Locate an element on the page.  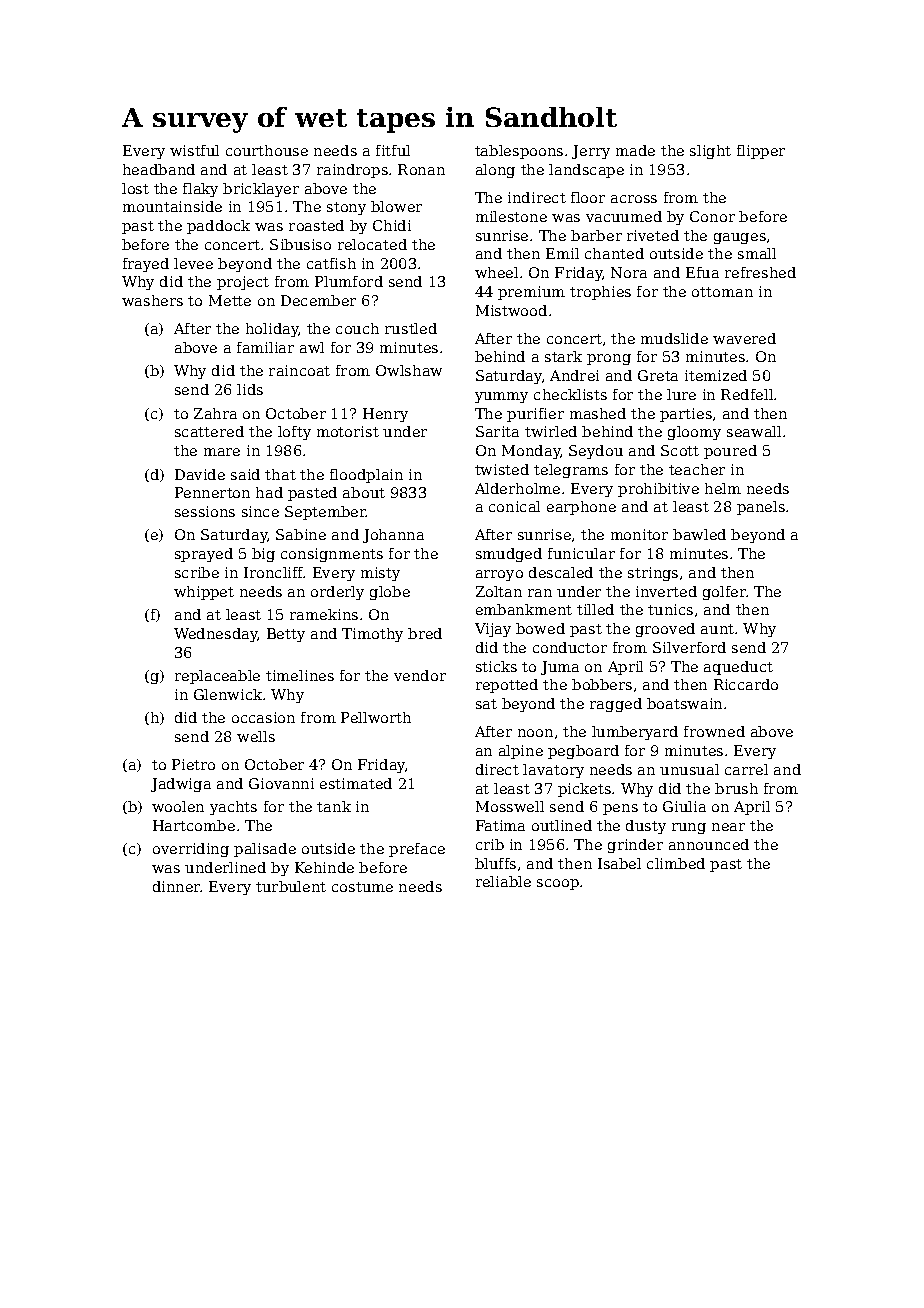
ran is located at coordinates (540, 593).
